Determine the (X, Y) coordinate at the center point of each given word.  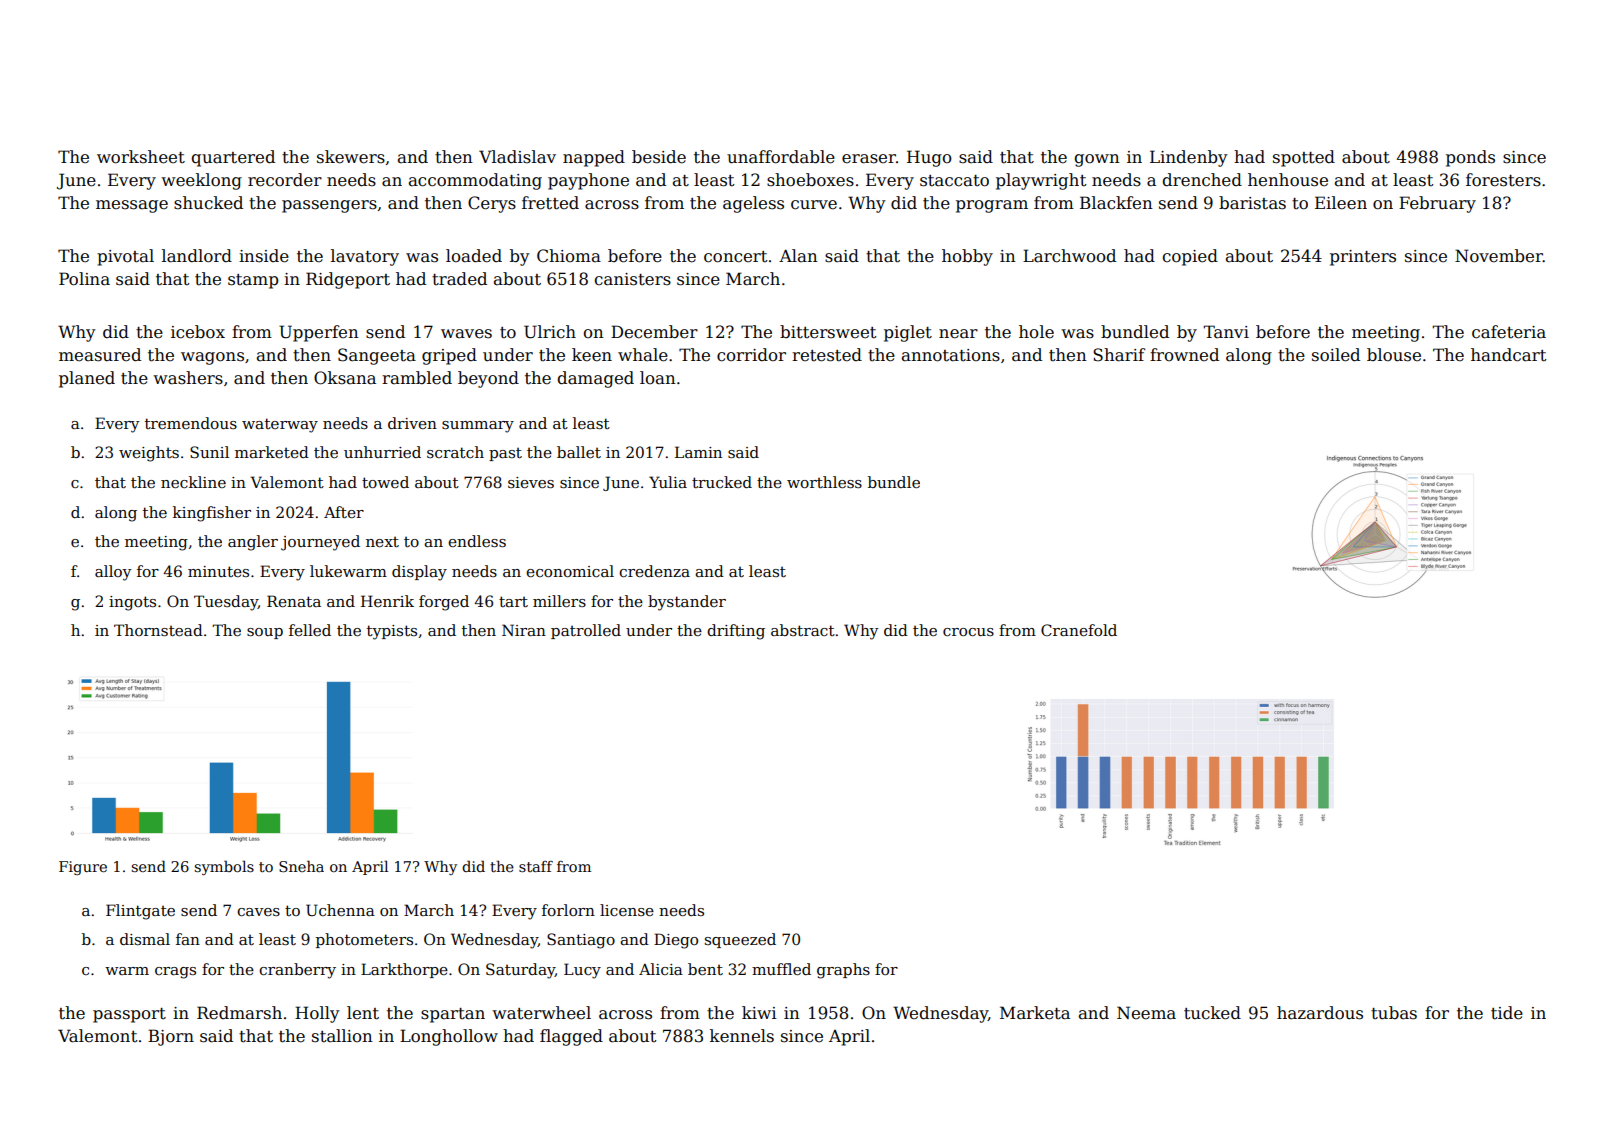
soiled (1336, 355)
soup (265, 633)
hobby (967, 257)
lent (363, 1013)
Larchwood (1069, 256)
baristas (1252, 203)
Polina (84, 279)
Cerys (492, 204)
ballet (579, 452)
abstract (803, 630)
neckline (193, 482)
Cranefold (1079, 630)
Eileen (1341, 203)
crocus (968, 632)
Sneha (301, 866)
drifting (736, 632)
